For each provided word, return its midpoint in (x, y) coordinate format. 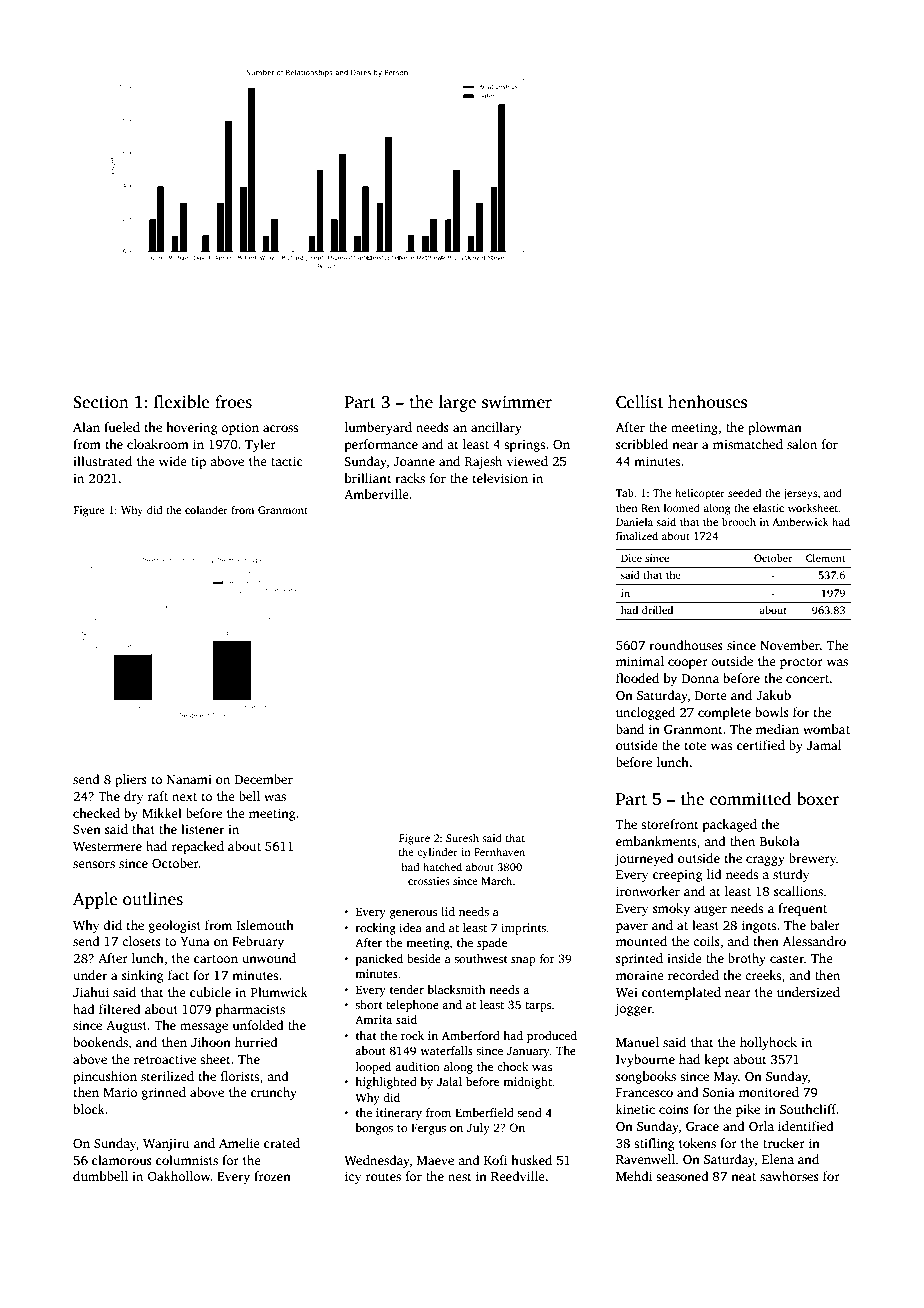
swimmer (517, 402)
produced (552, 1037)
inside (684, 958)
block (89, 1109)
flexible (182, 401)
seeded (744, 492)
